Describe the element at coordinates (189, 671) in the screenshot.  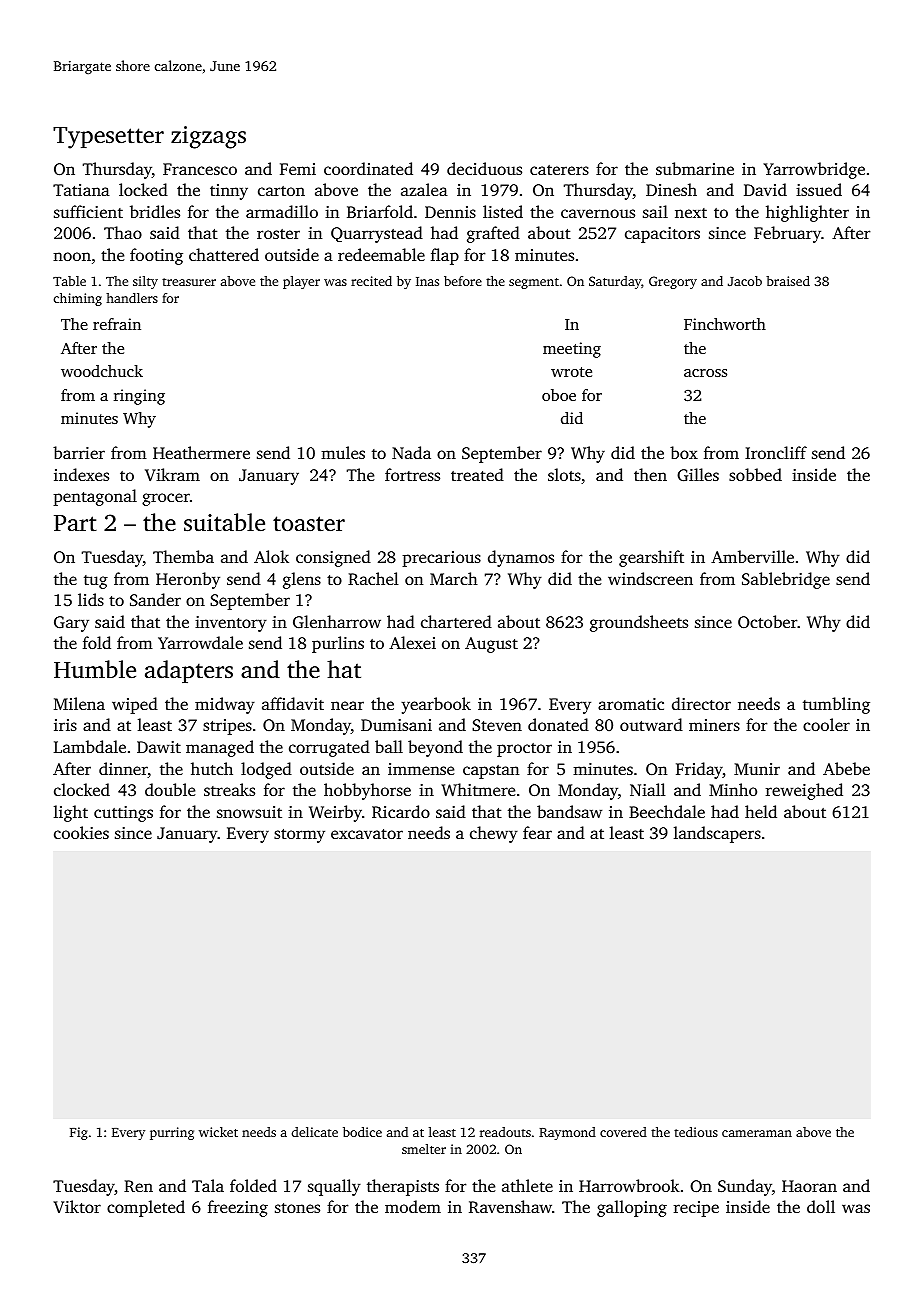
I see `adapters` at that location.
